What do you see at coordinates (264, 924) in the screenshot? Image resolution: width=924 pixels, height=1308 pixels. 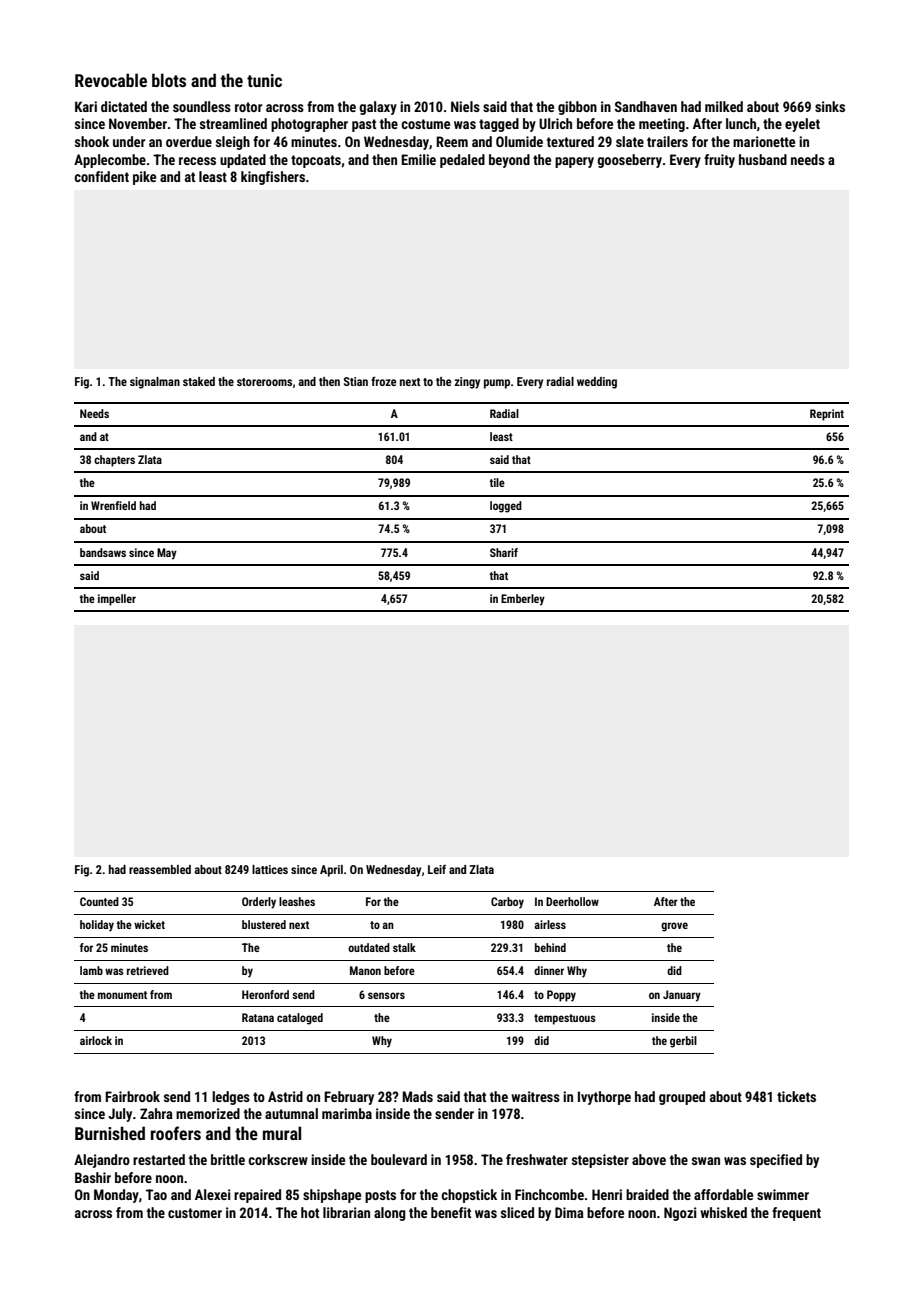 I see `blustered` at bounding box center [264, 924].
